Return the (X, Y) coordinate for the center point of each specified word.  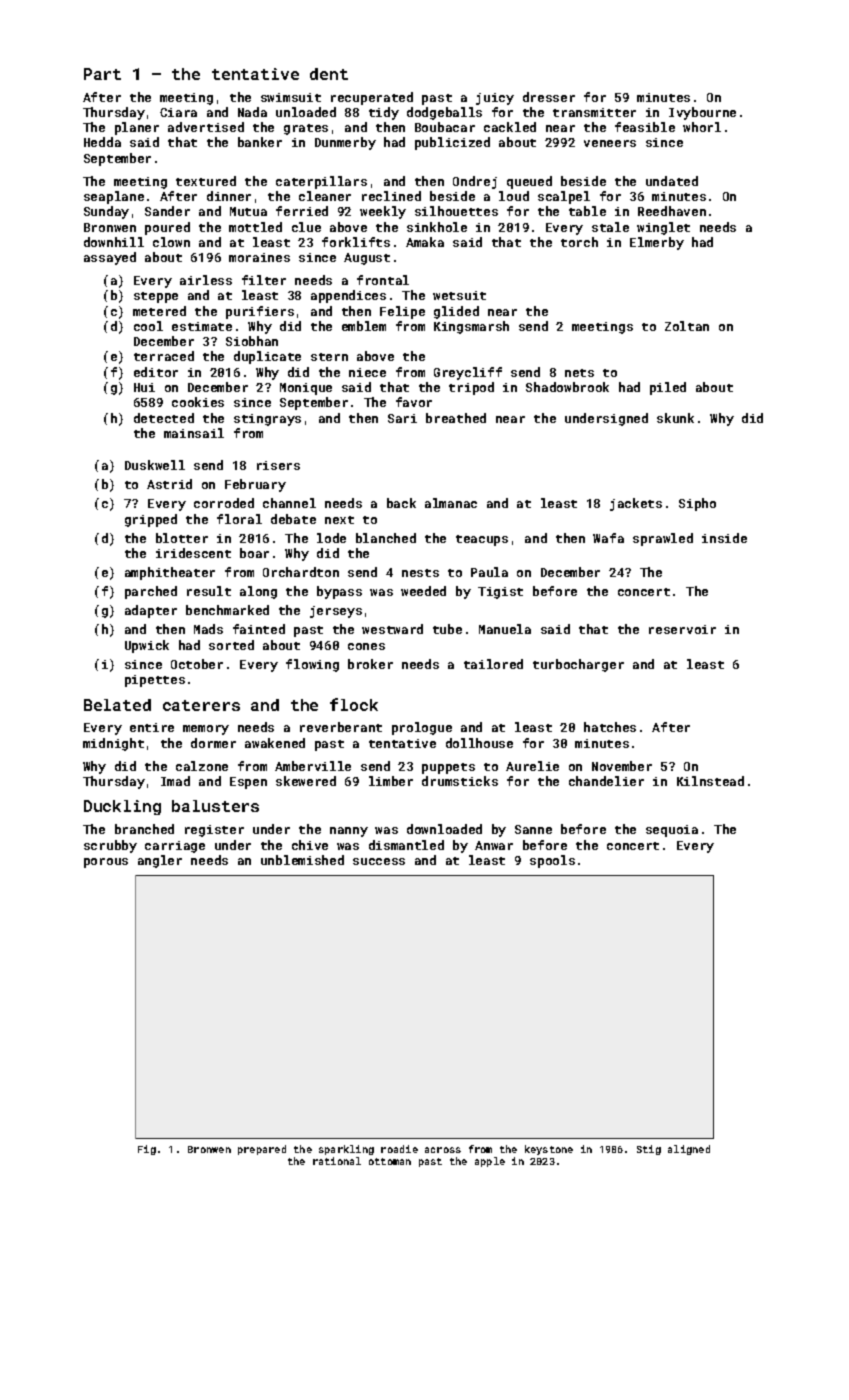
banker (260, 142)
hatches (610, 727)
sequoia (672, 831)
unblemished (302, 860)
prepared (262, 1150)
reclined (391, 196)
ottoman (390, 1161)
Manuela (505, 629)
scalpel (564, 197)
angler (160, 861)
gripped (151, 520)
